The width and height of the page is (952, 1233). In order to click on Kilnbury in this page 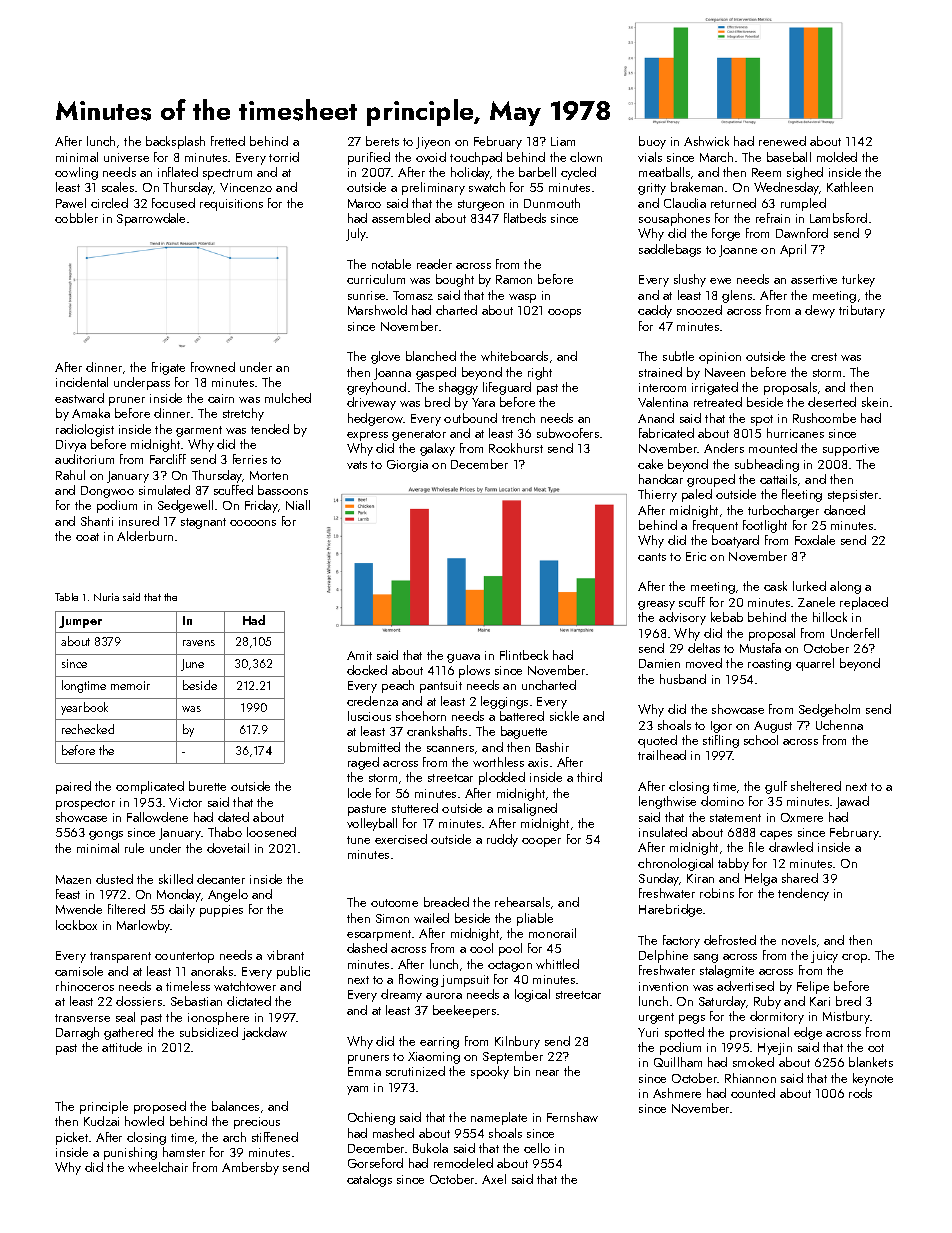, I will do `click(517, 1042)`.
